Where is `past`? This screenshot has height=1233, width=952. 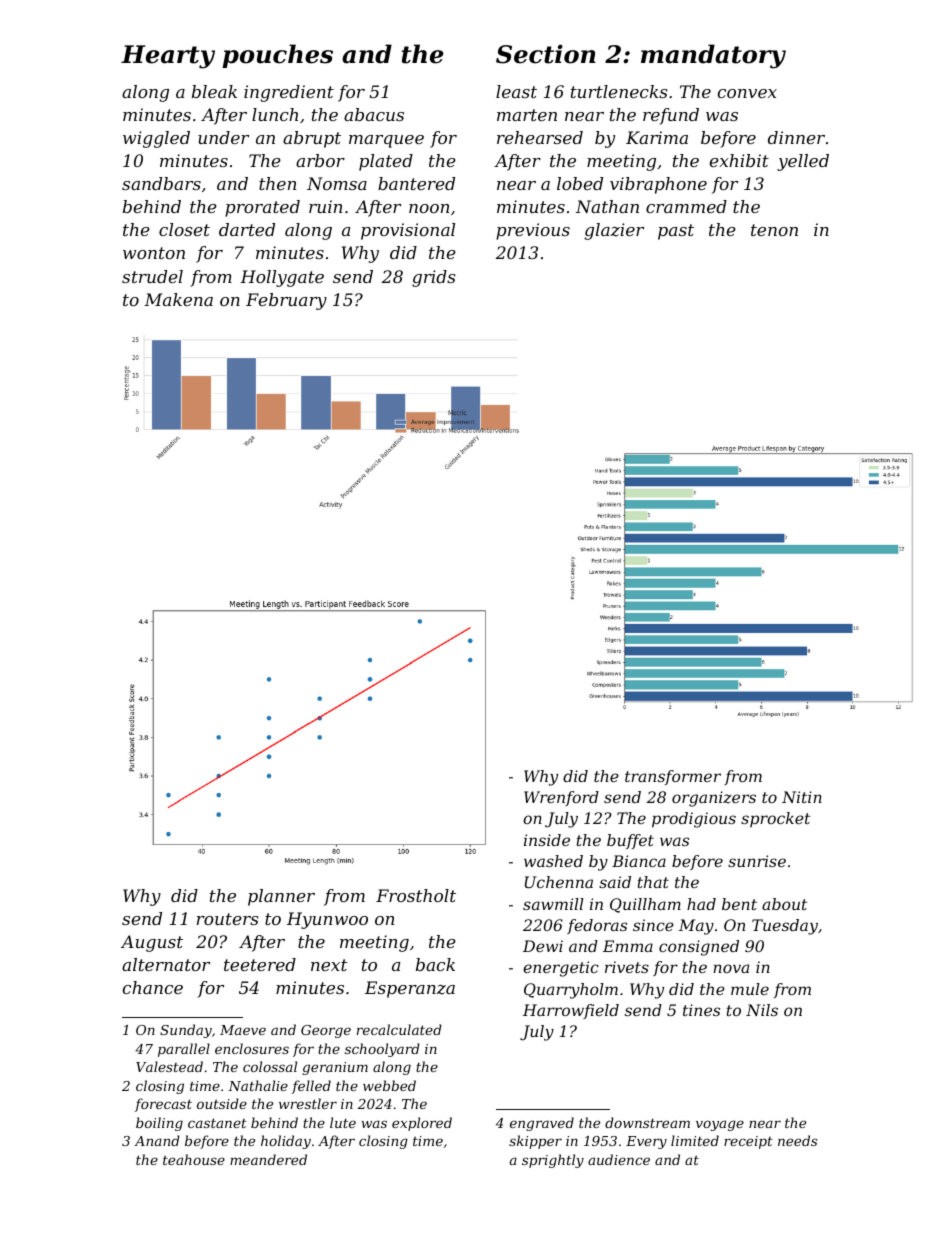 past is located at coordinates (676, 232).
